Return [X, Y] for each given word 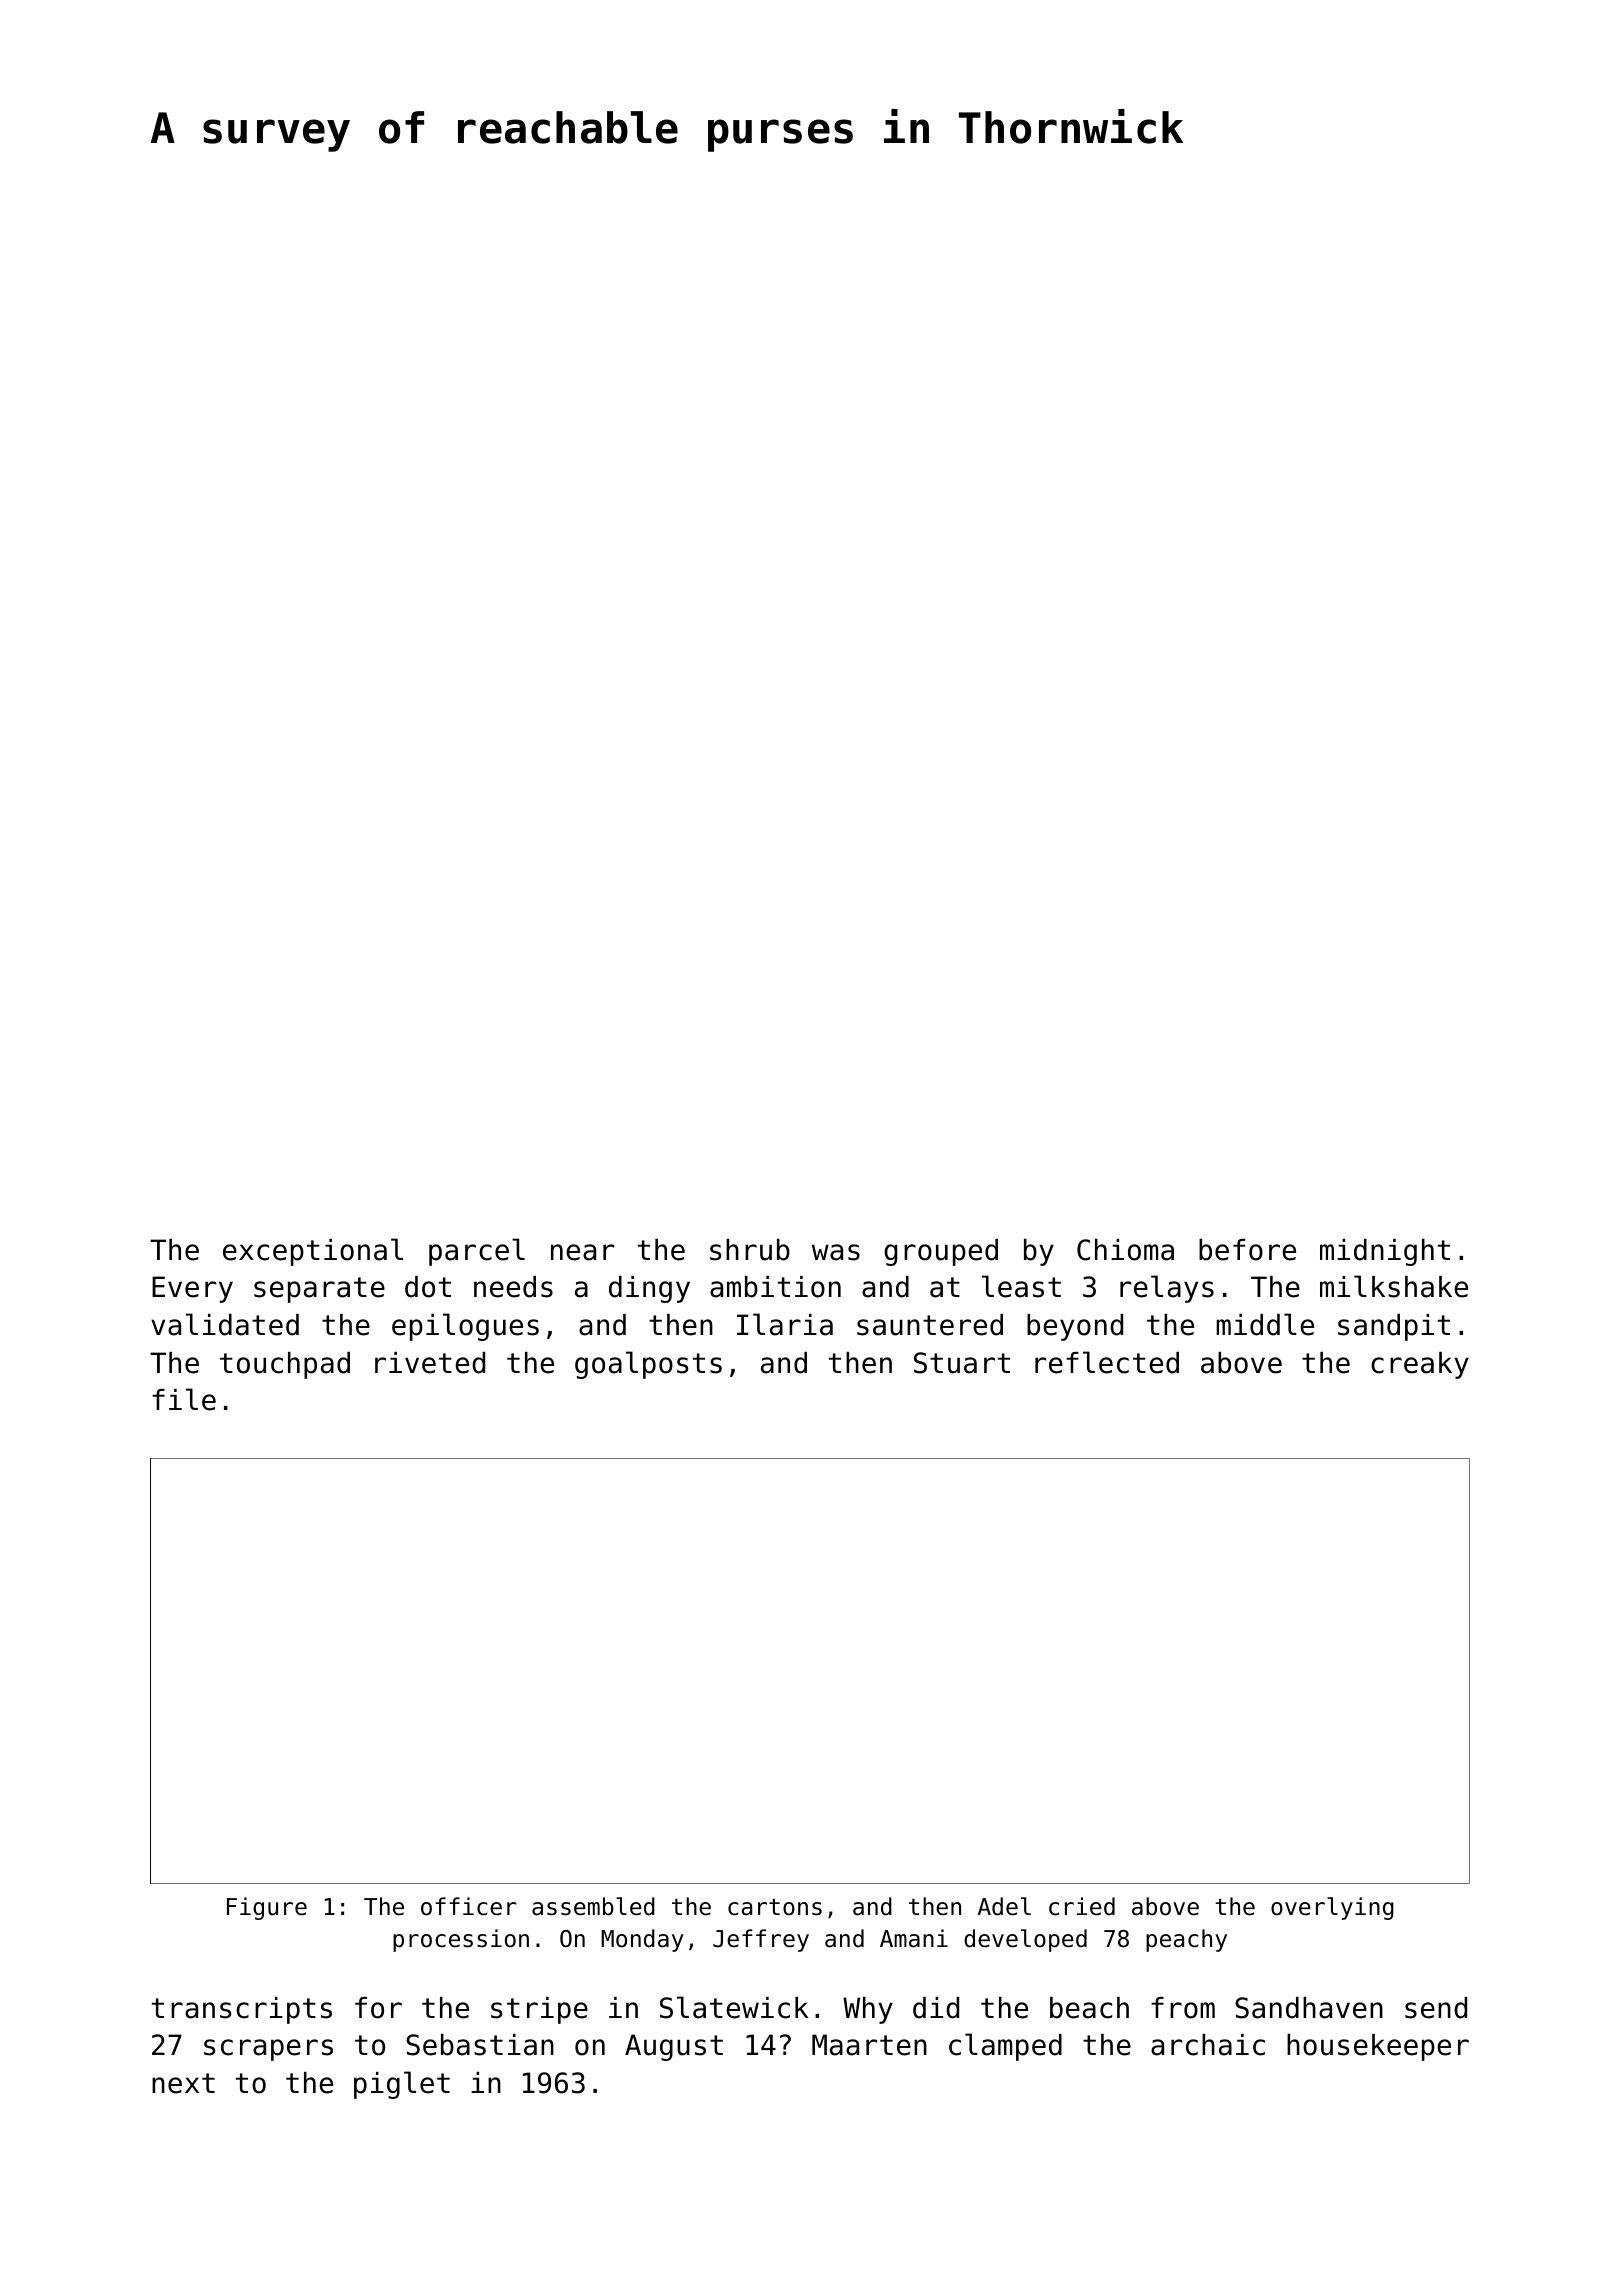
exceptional [313, 1252]
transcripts [242, 2010]
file [184, 1399]
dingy [649, 1289]
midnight [1385, 1252]
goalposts [648, 1365]
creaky [1420, 1365]
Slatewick [734, 2007]
